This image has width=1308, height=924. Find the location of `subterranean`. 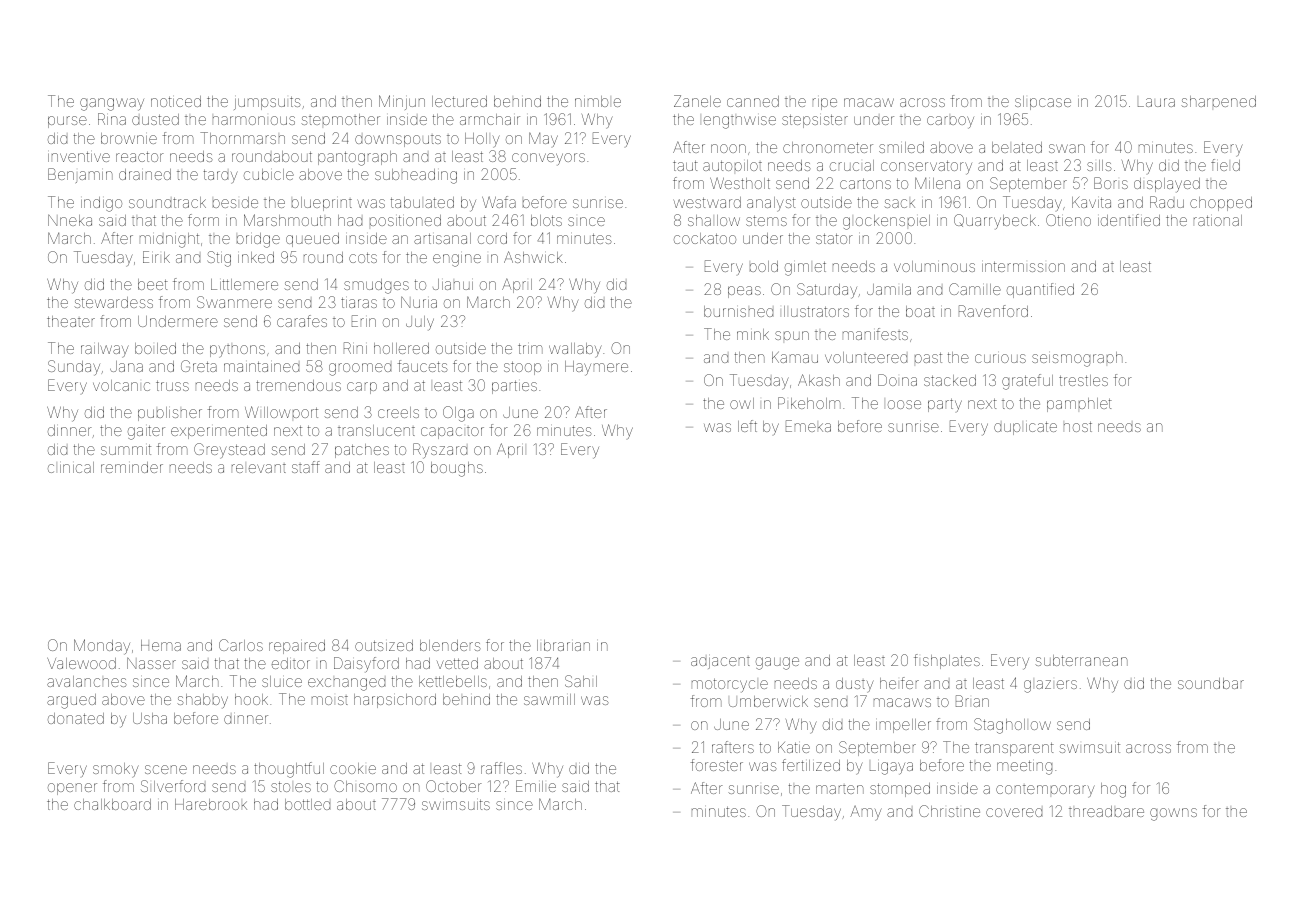

subterranean is located at coordinates (1081, 660).
